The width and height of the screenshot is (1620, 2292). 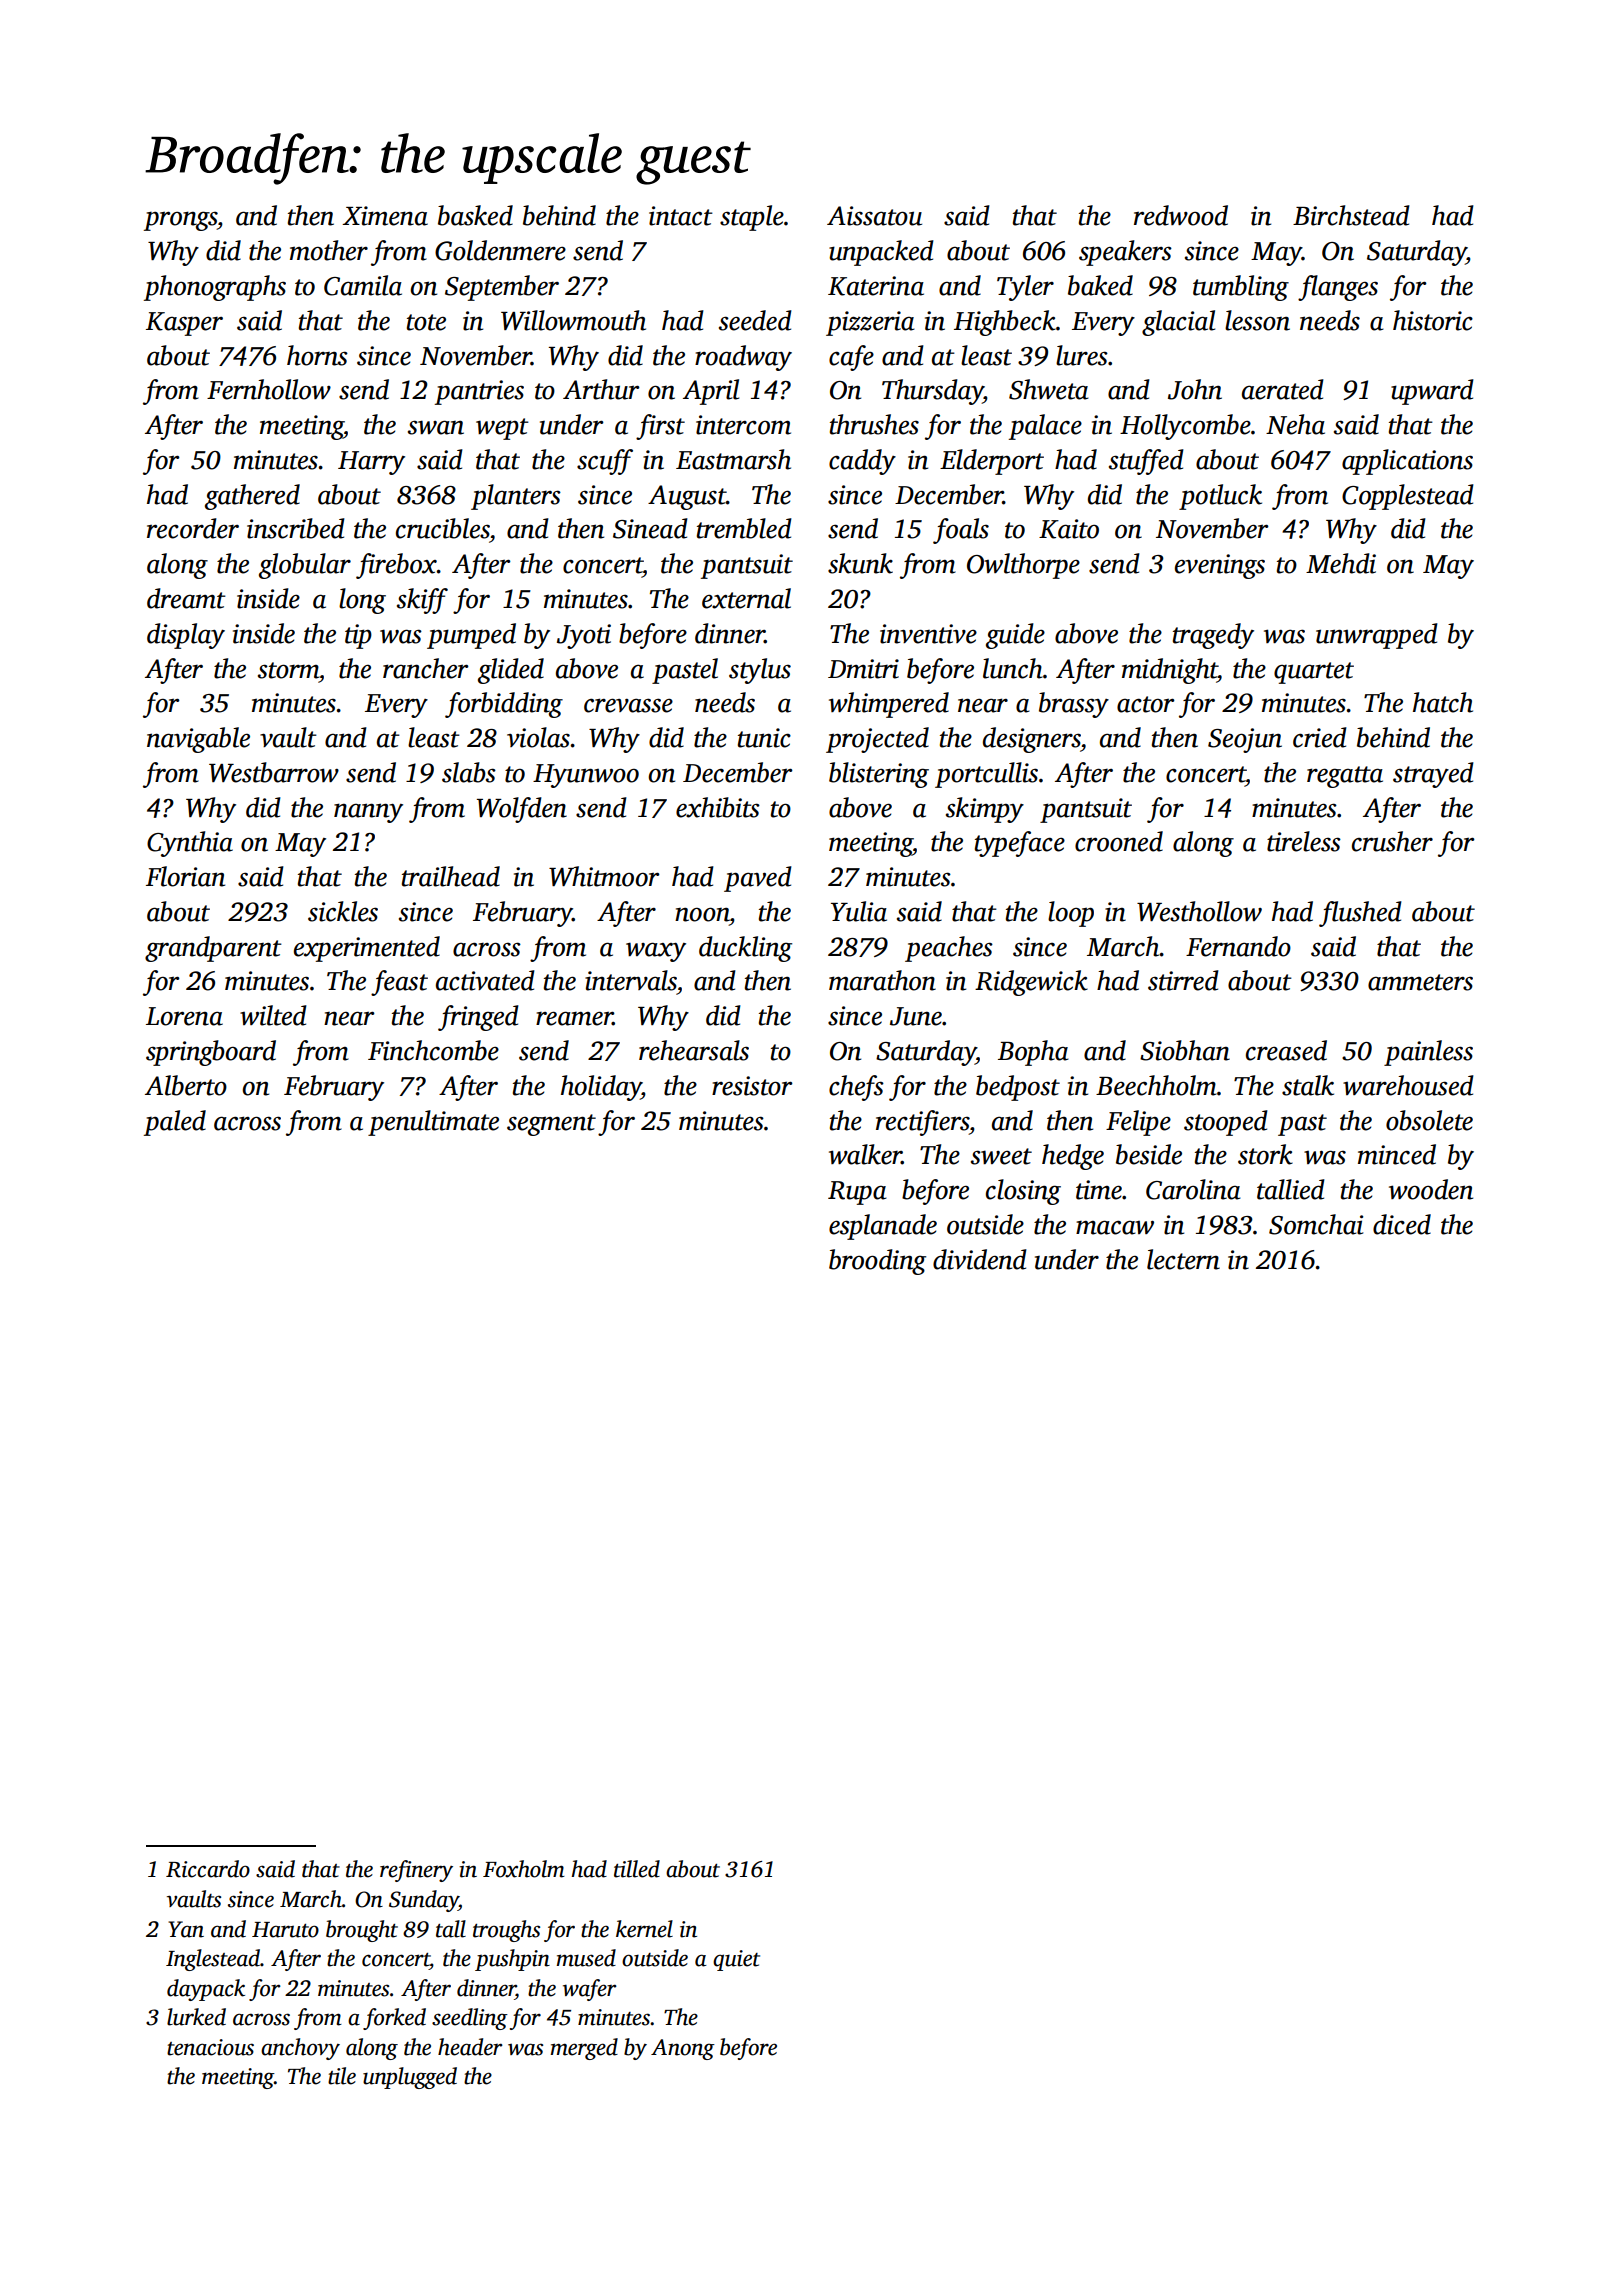 What do you see at coordinates (736, 1960) in the screenshot?
I see `quiet` at bounding box center [736, 1960].
